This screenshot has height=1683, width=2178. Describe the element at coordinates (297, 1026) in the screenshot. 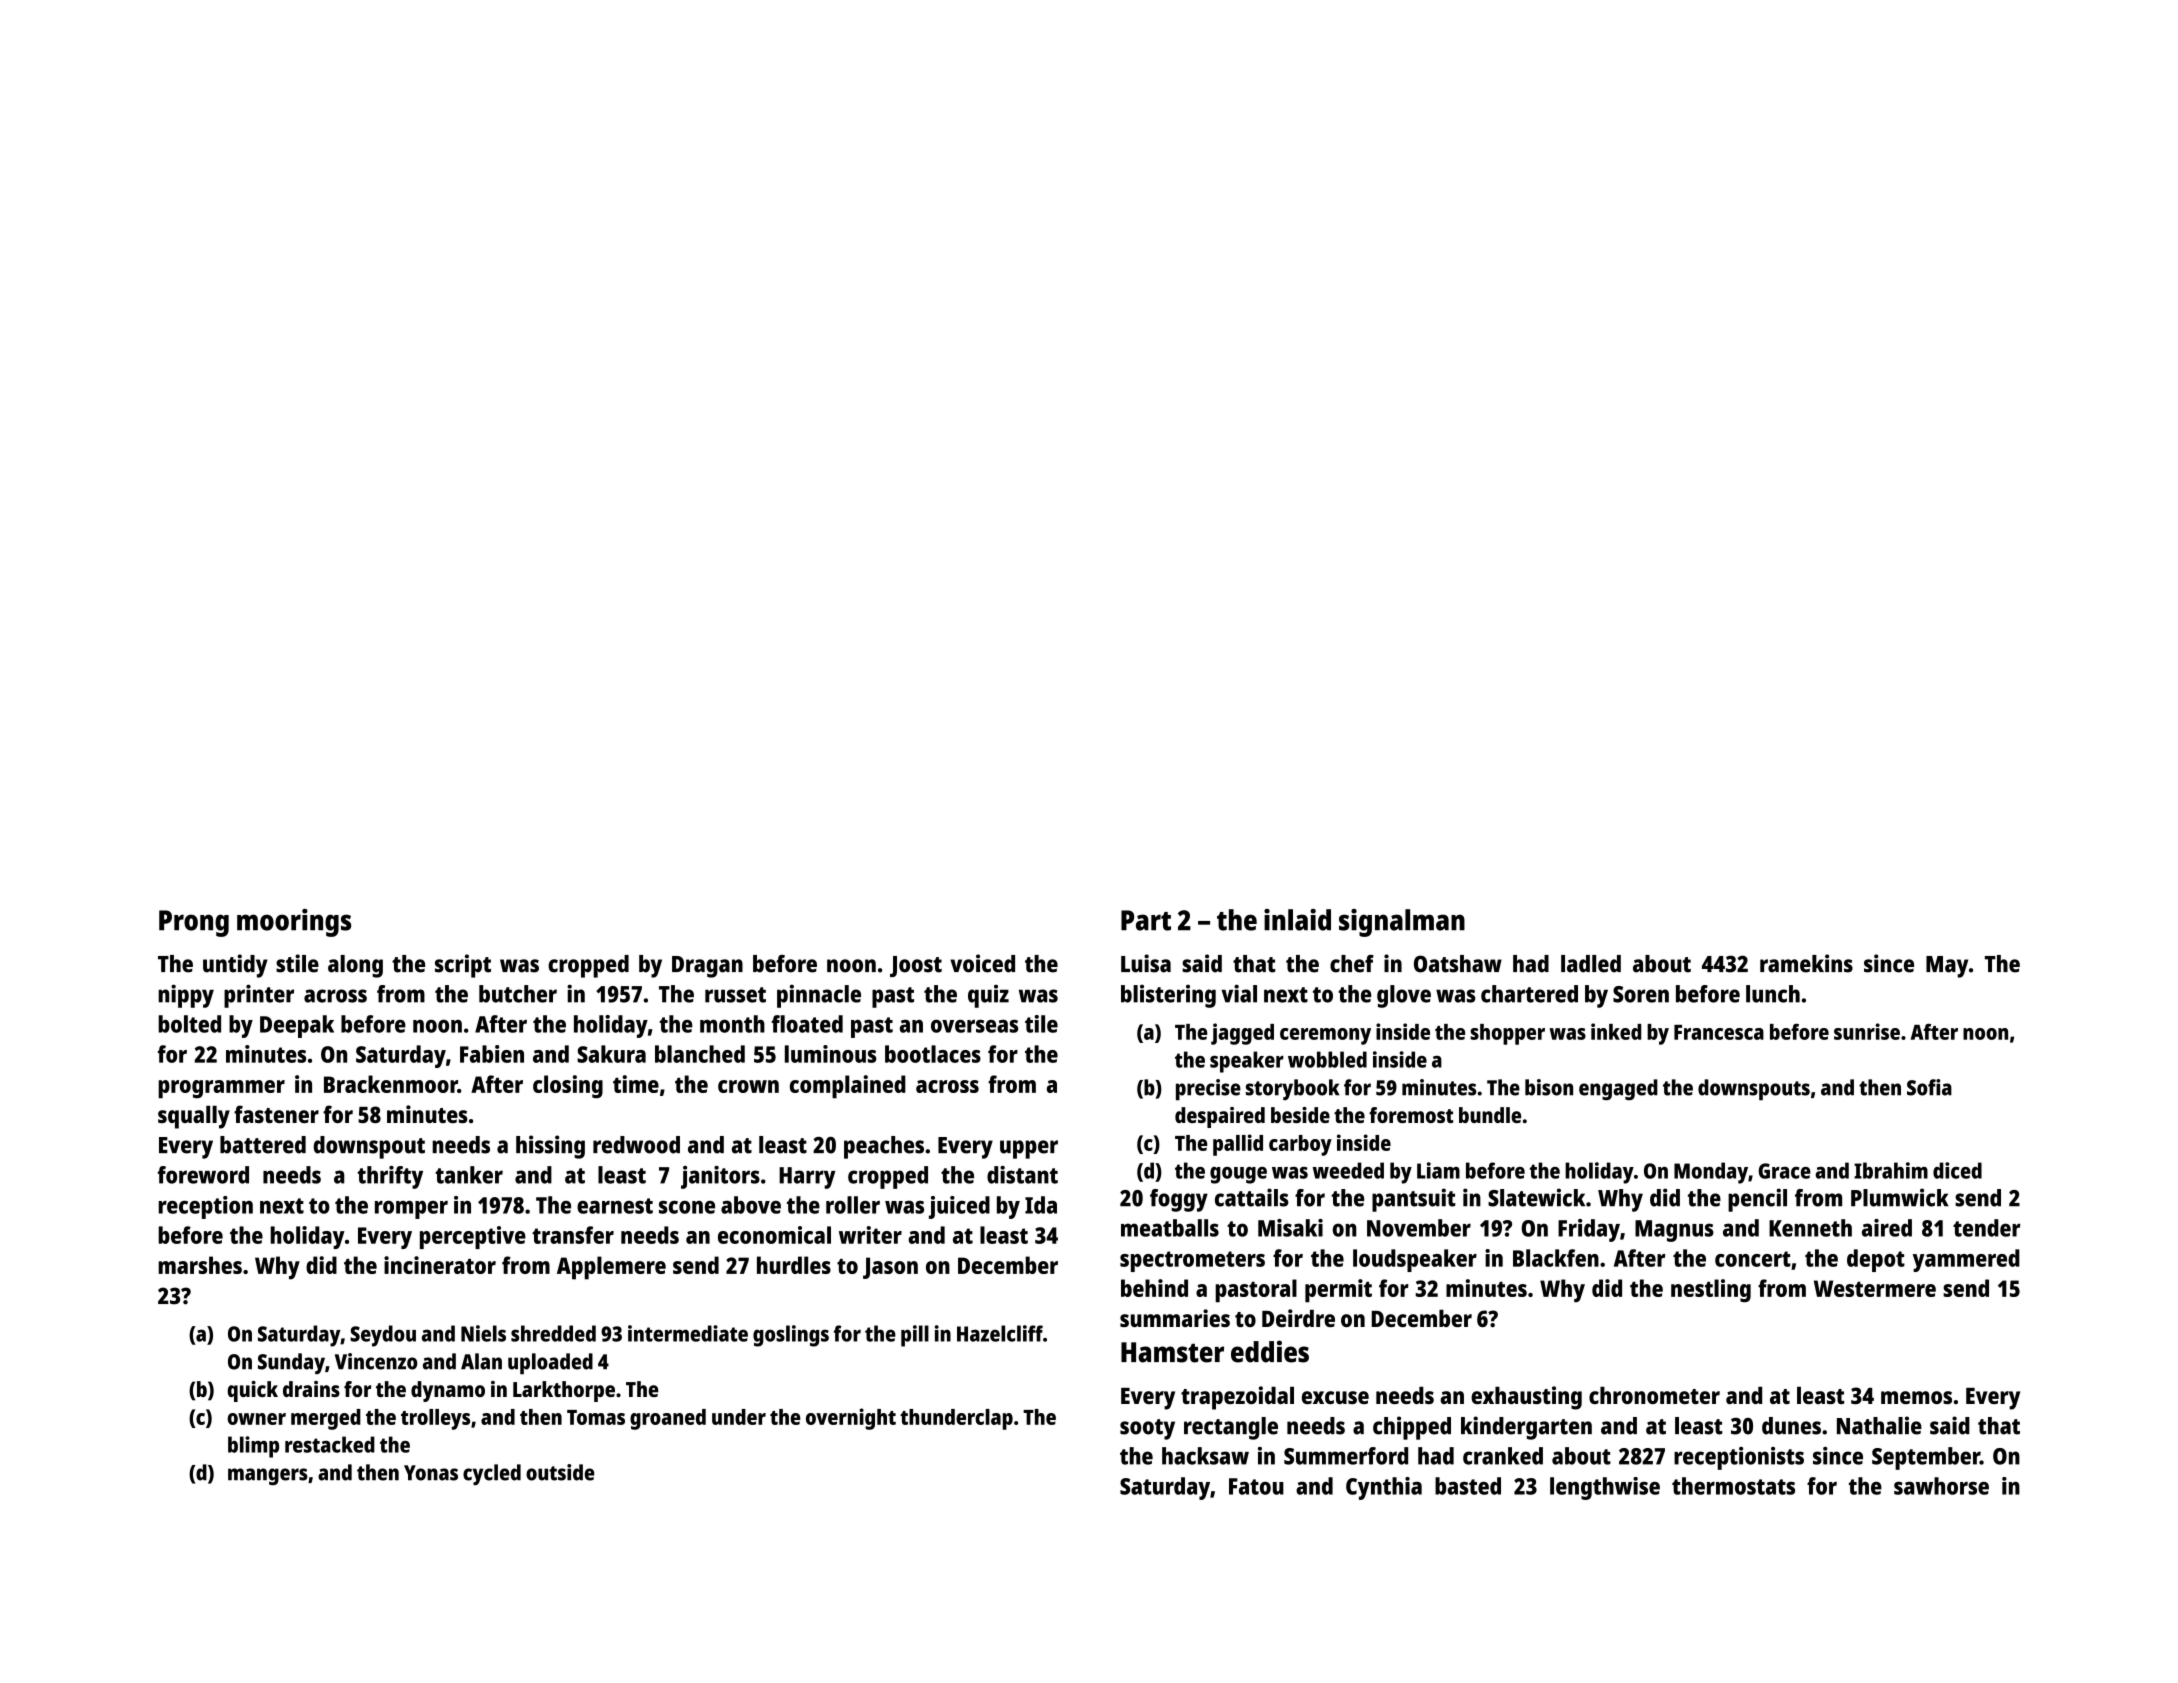

I see `Deepak` at that location.
